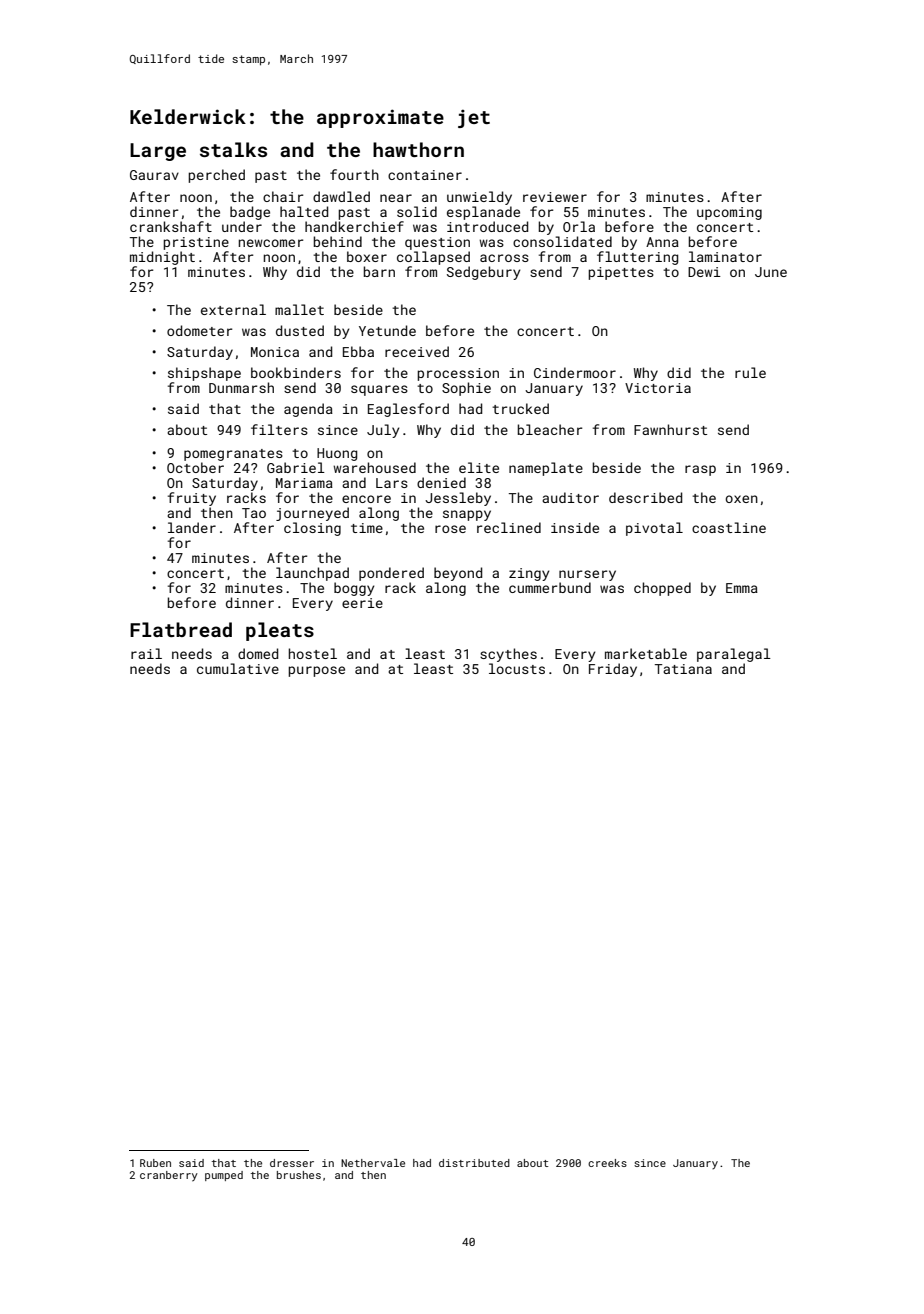  Describe the element at coordinates (734, 655) in the screenshot. I see `paralegal` at that location.
